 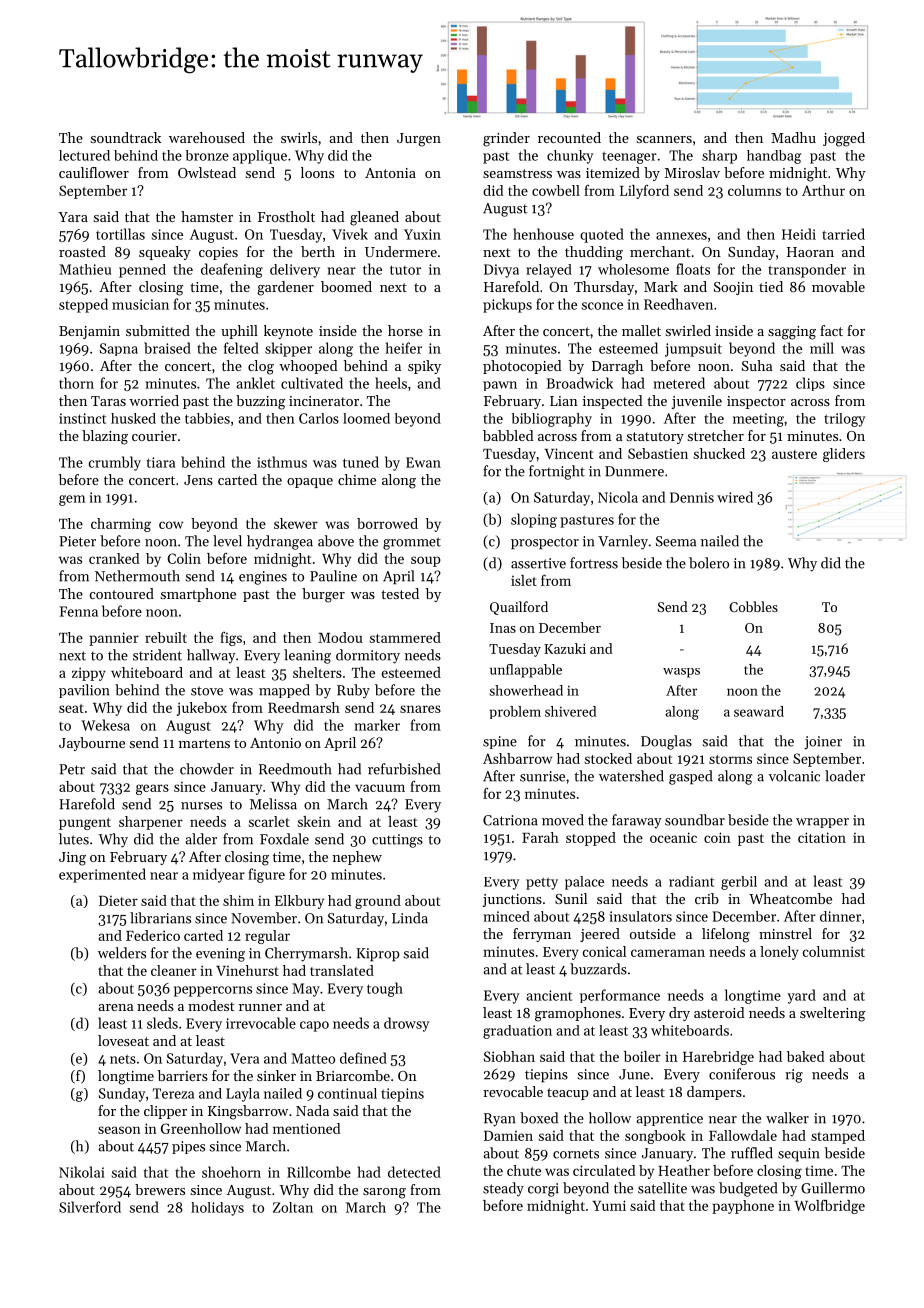 I want to click on Guillermo, so click(x=833, y=1188).
